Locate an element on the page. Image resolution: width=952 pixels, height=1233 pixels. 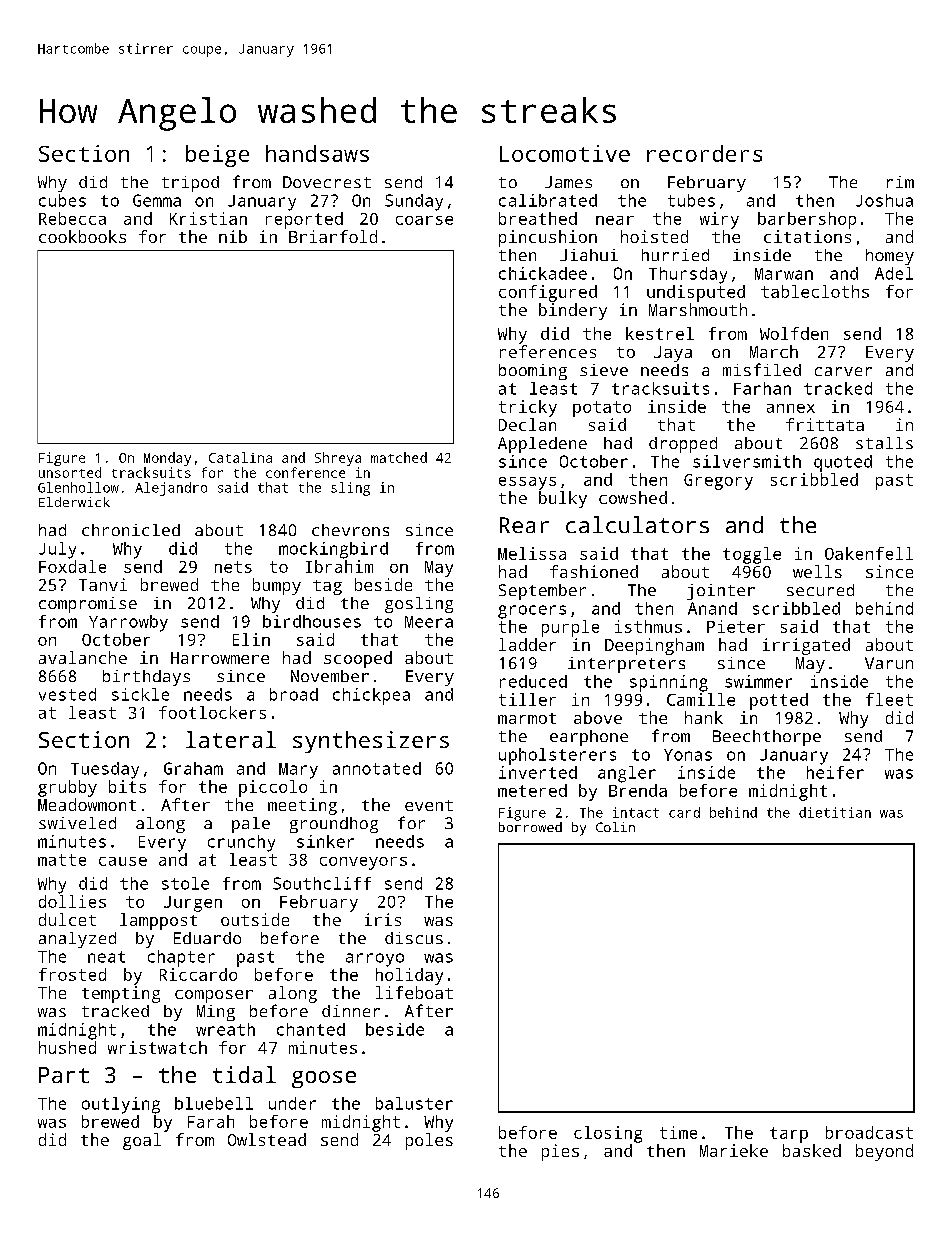
Foxdale is located at coordinates (72, 566).
